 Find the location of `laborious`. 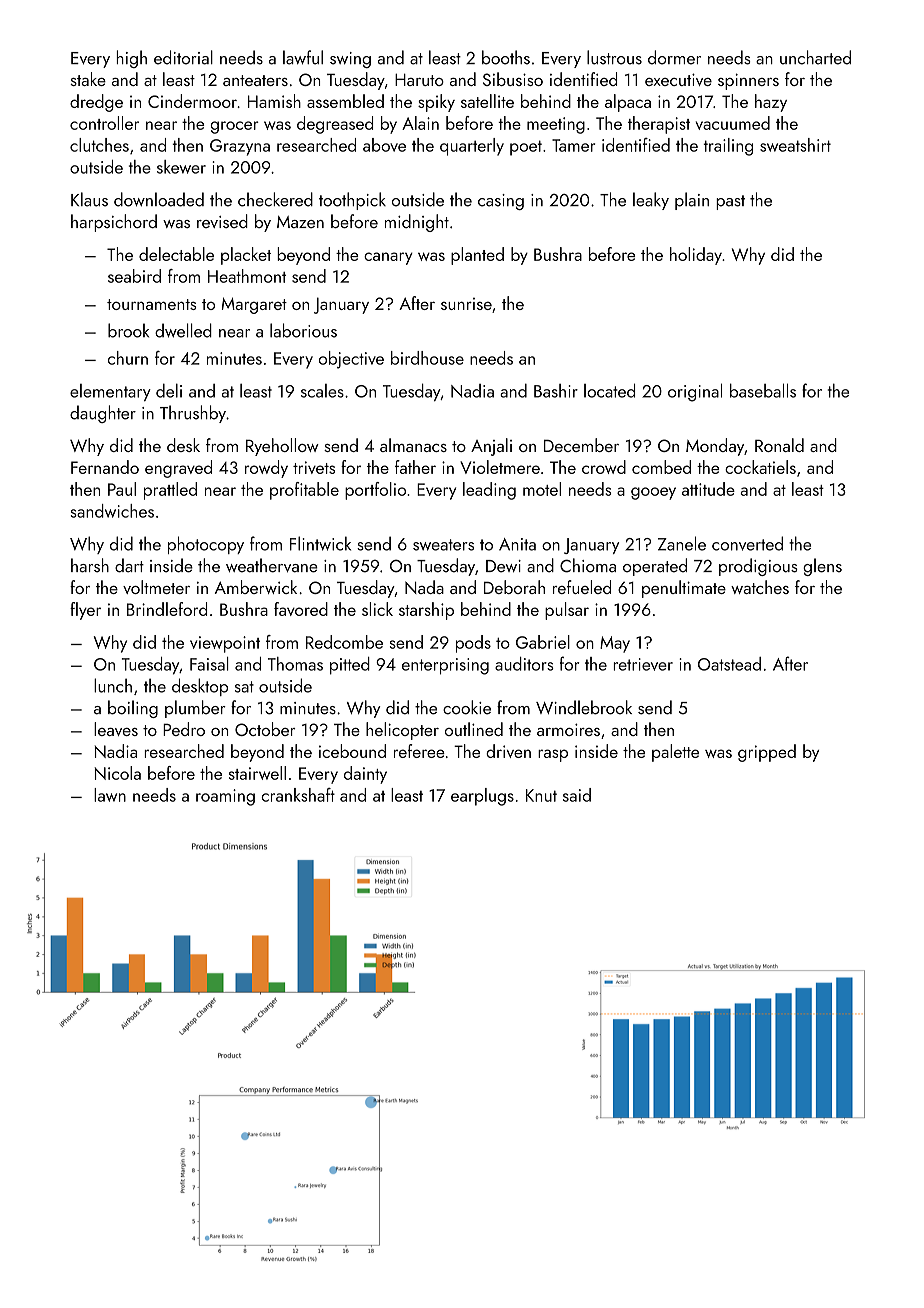

laborious is located at coordinates (303, 330).
